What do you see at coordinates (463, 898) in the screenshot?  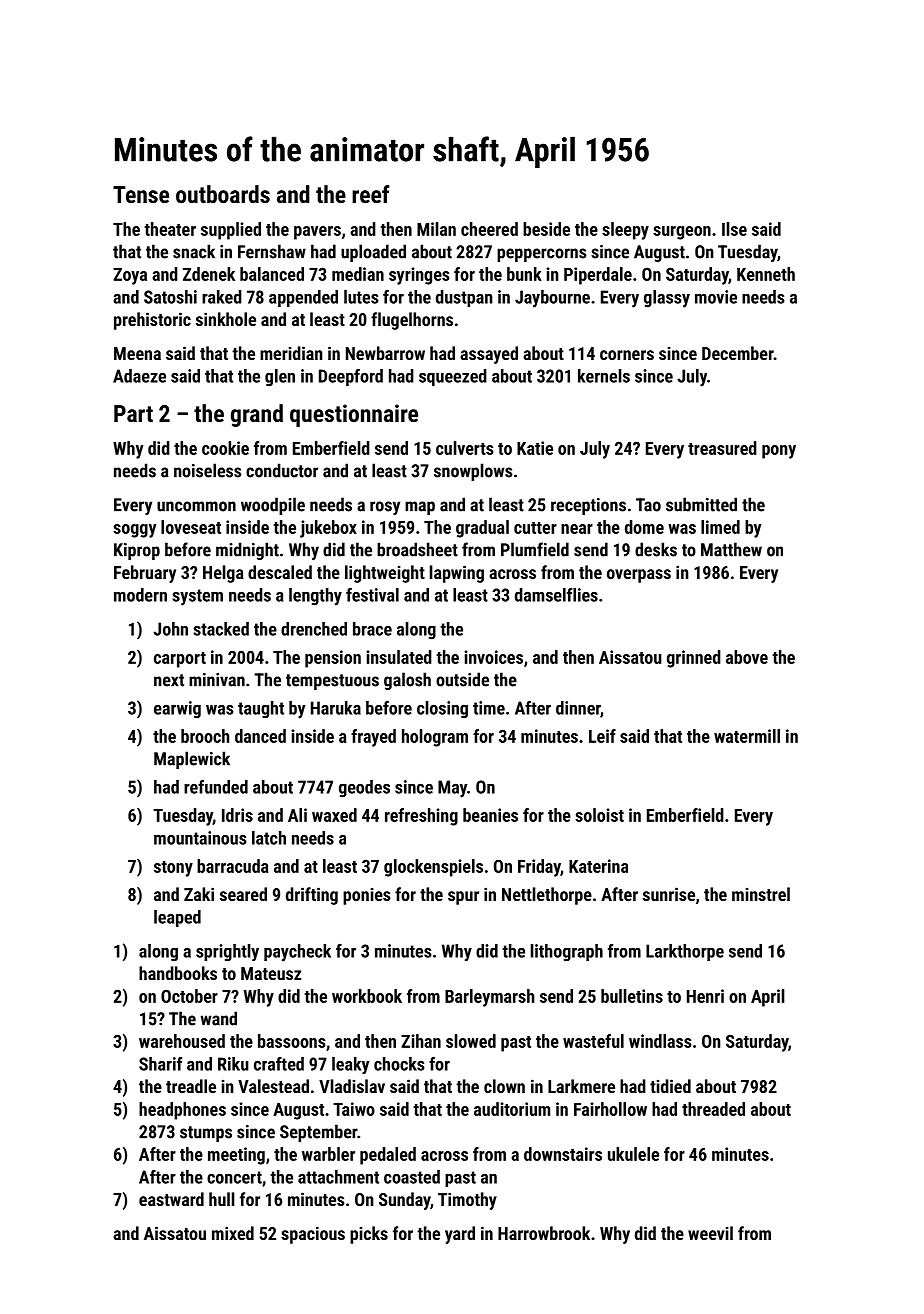 I see `spur` at bounding box center [463, 898].
